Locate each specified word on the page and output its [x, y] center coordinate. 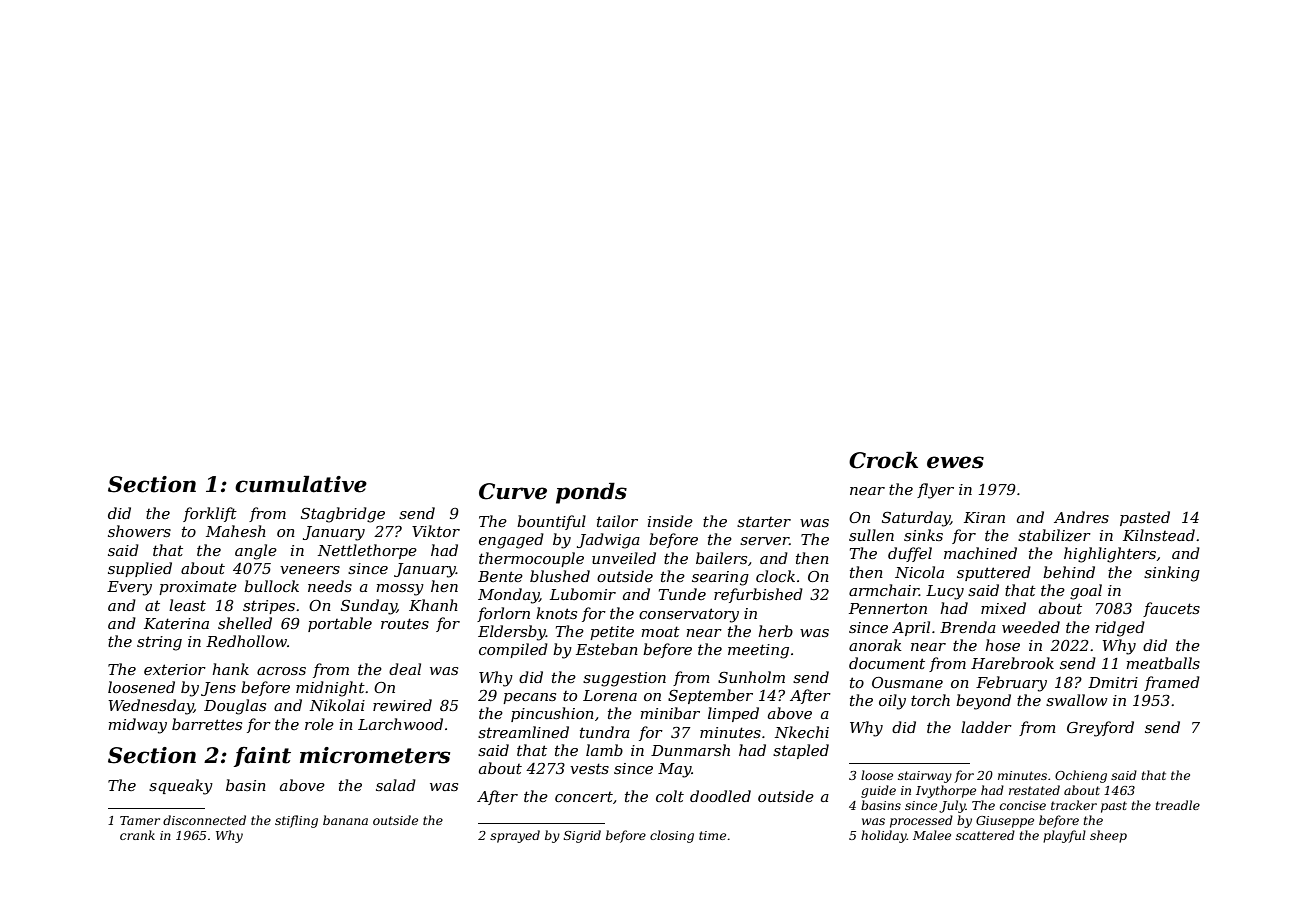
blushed [560, 576]
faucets [1171, 609]
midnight [330, 689]
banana [345, 820]
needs [330, 586]
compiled [513, 650]
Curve [513, 491]
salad [396, 785]
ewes [955, 462]
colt [670, 796]
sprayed [515, 836]
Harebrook [1012, 663]
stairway [925, 777]
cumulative [301, 484]
